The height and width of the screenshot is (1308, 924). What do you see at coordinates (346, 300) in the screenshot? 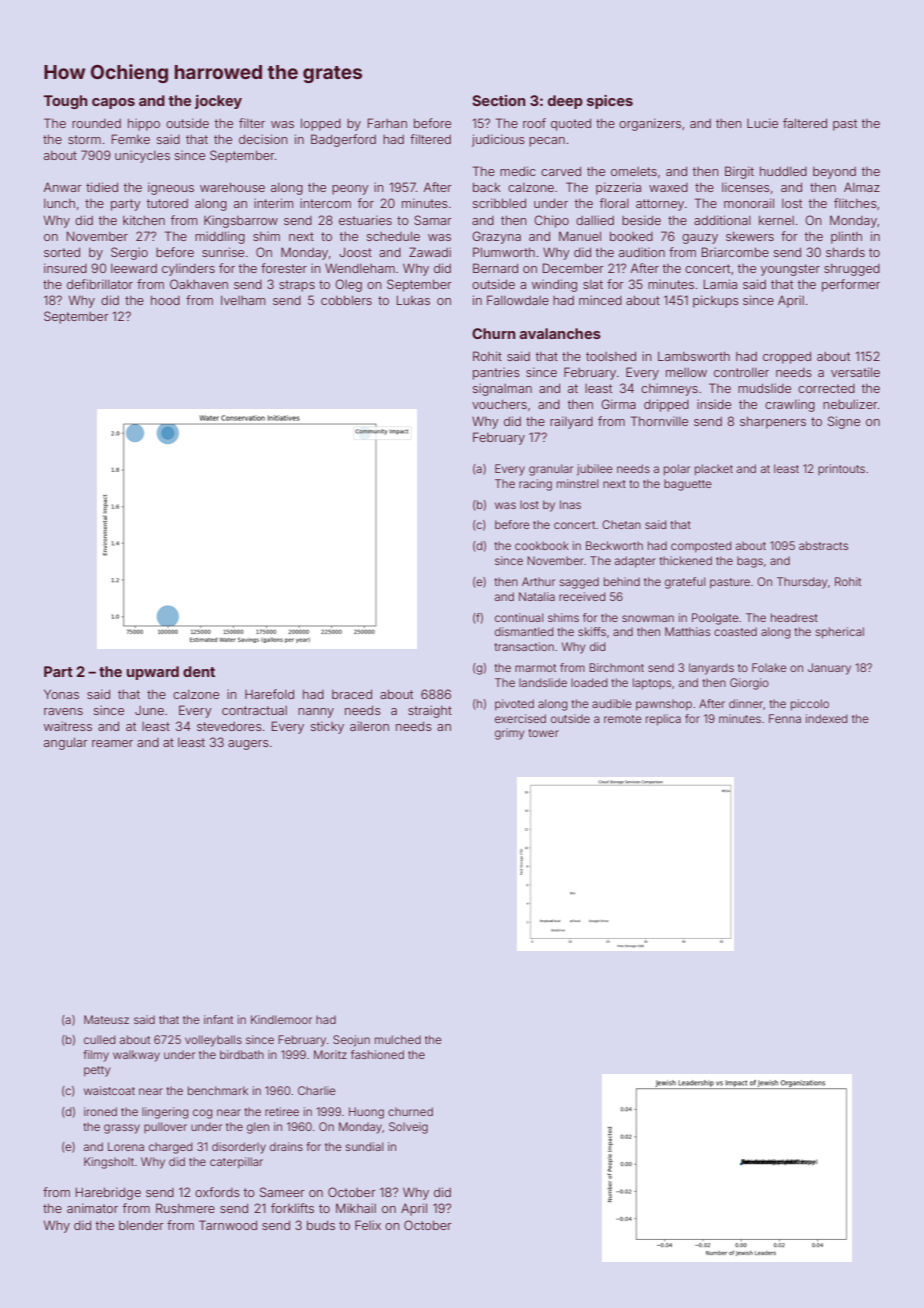
I see `cobblers` at bounding box center [346, 300].
